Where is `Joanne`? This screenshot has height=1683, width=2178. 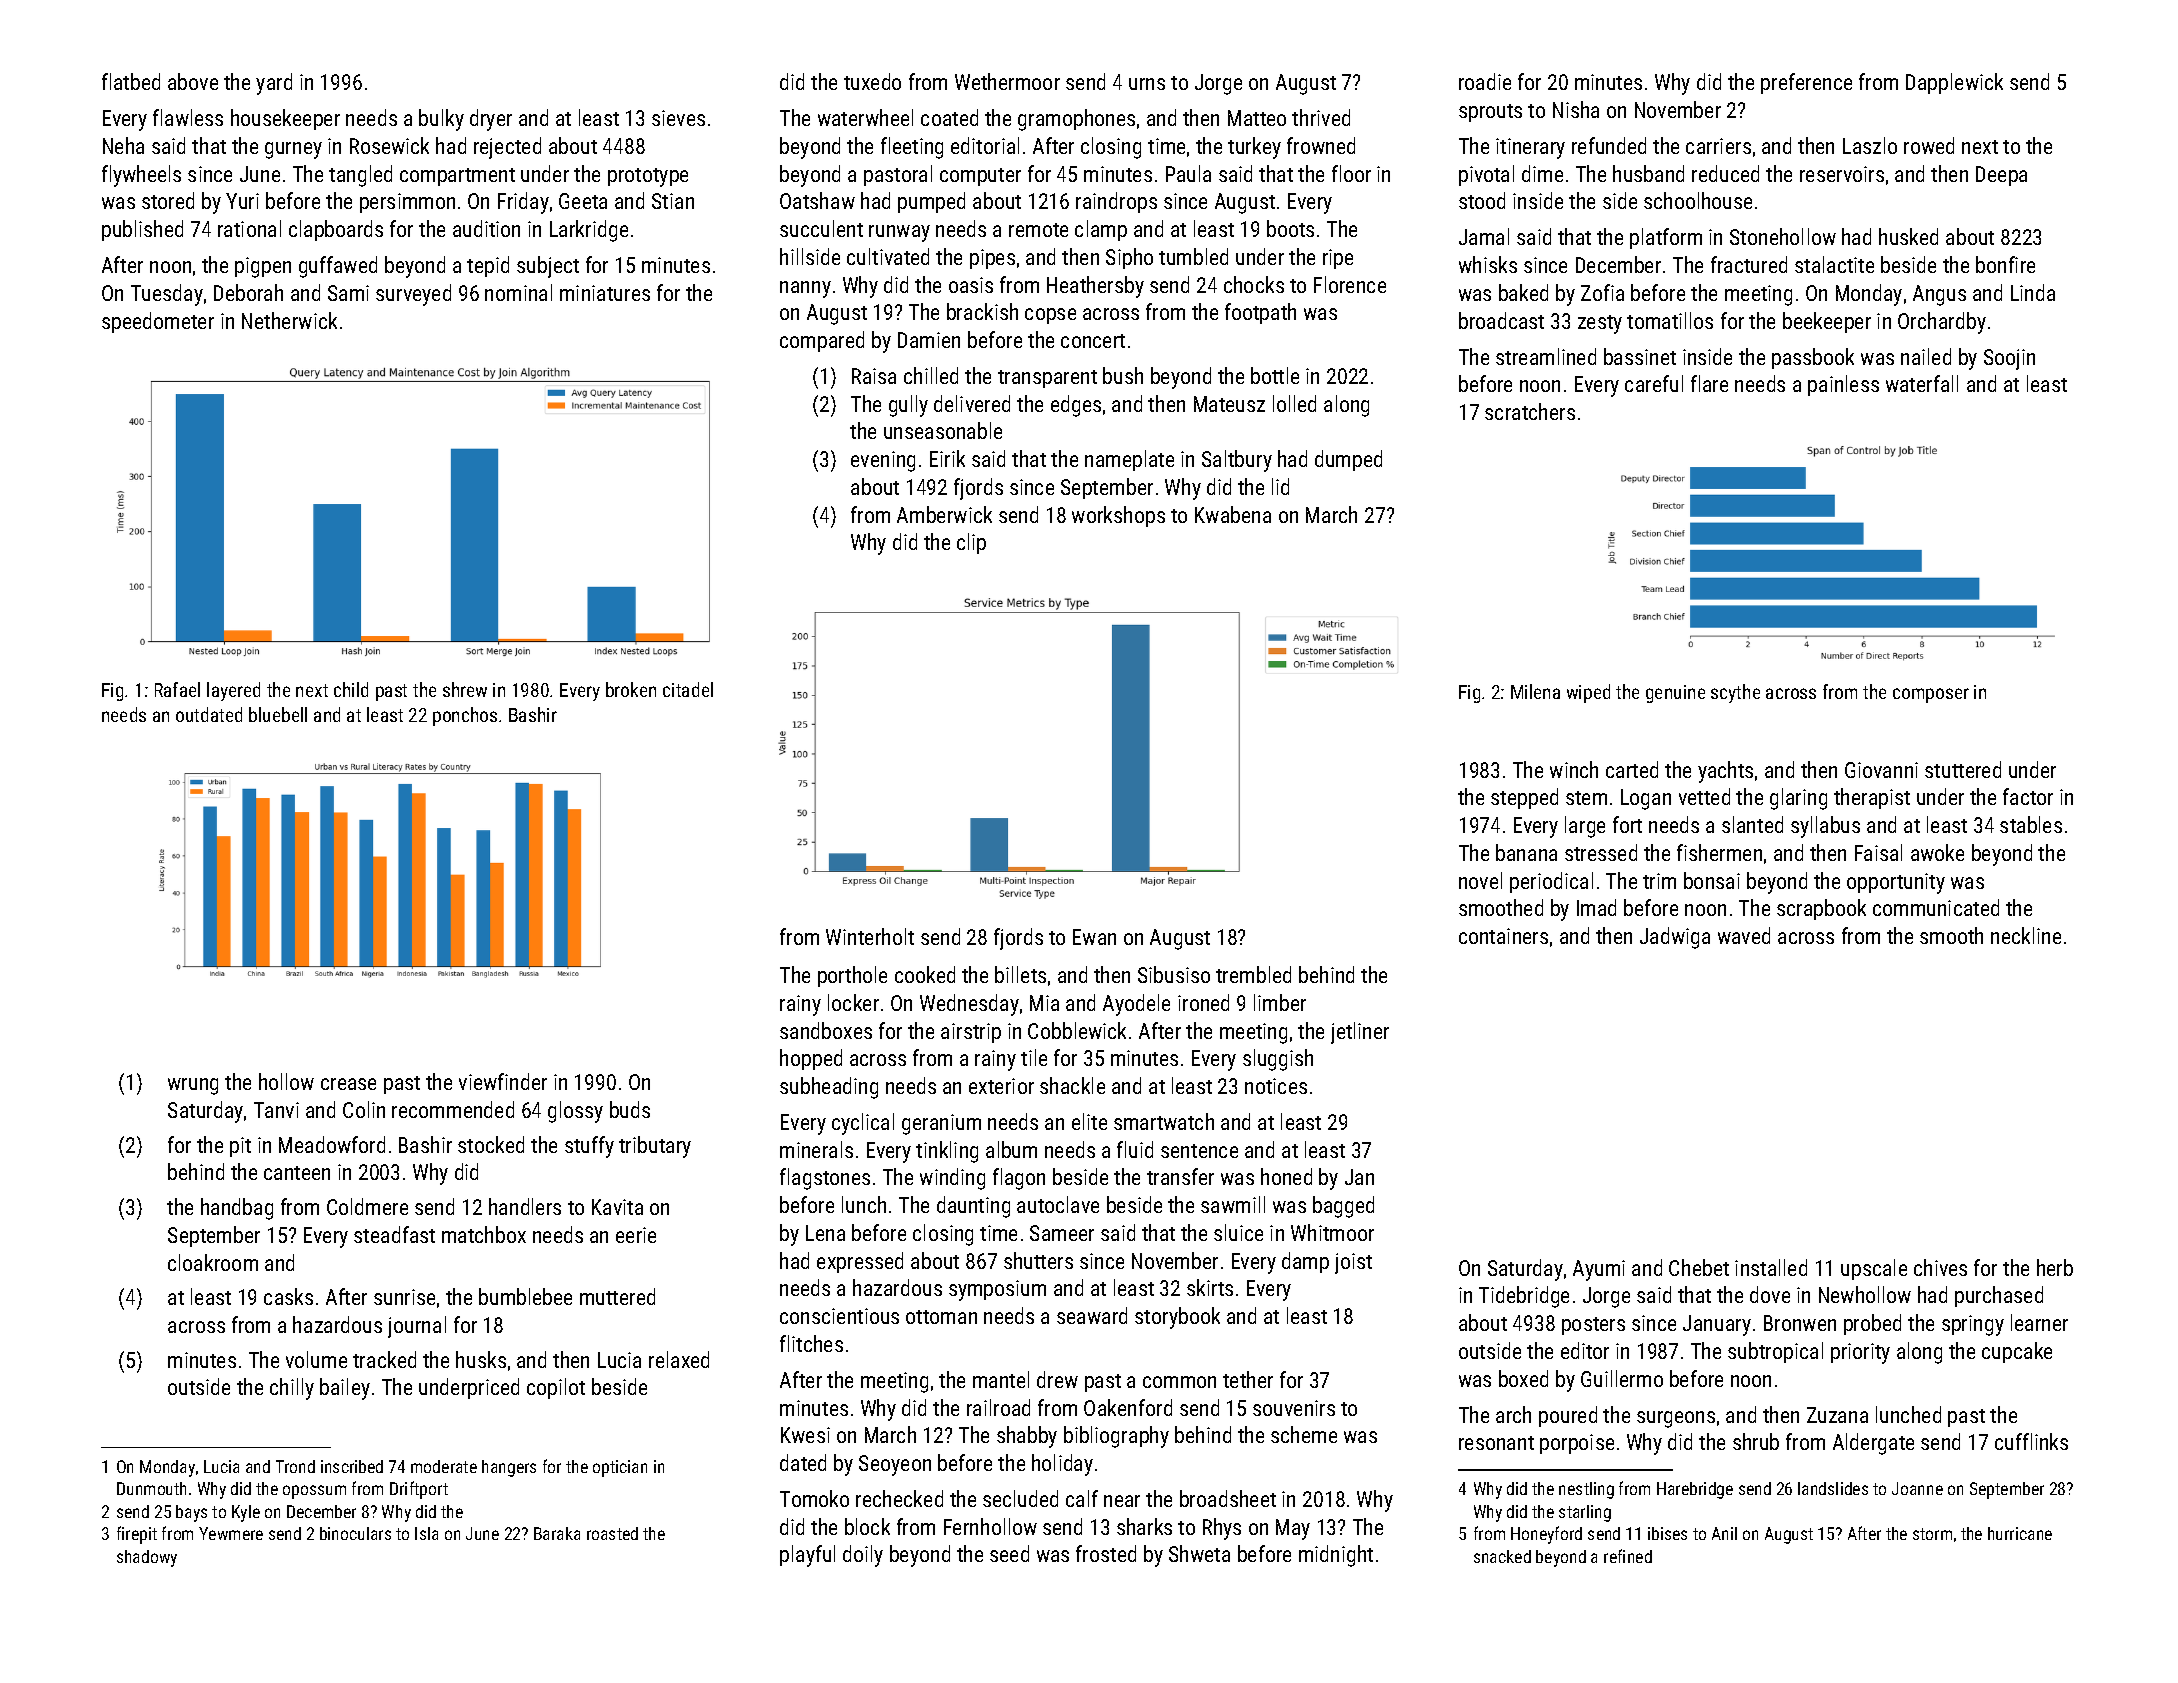
Joanne is located at coordinates (1917, 1488).
